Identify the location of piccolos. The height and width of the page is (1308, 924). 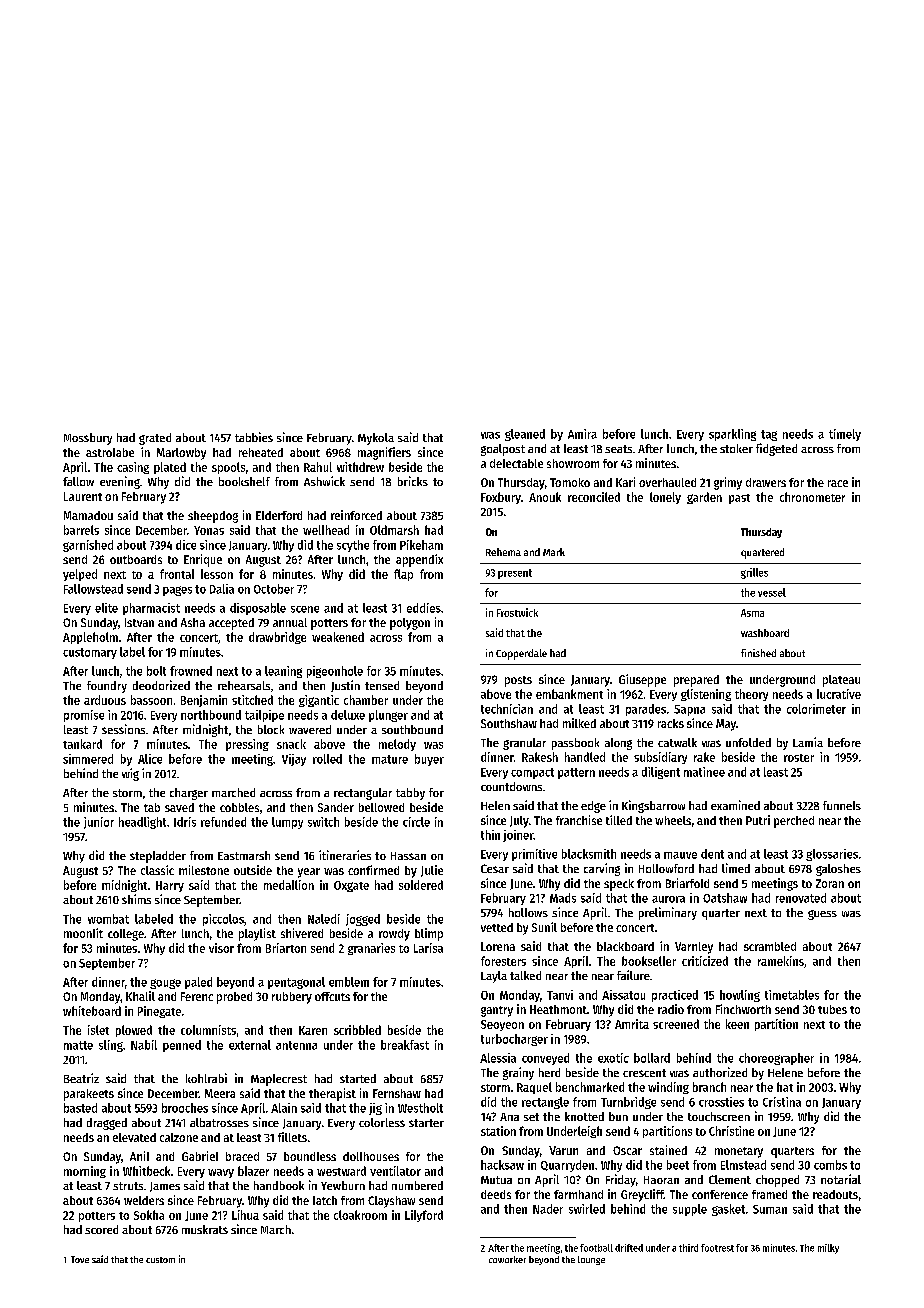
(223, 920).
